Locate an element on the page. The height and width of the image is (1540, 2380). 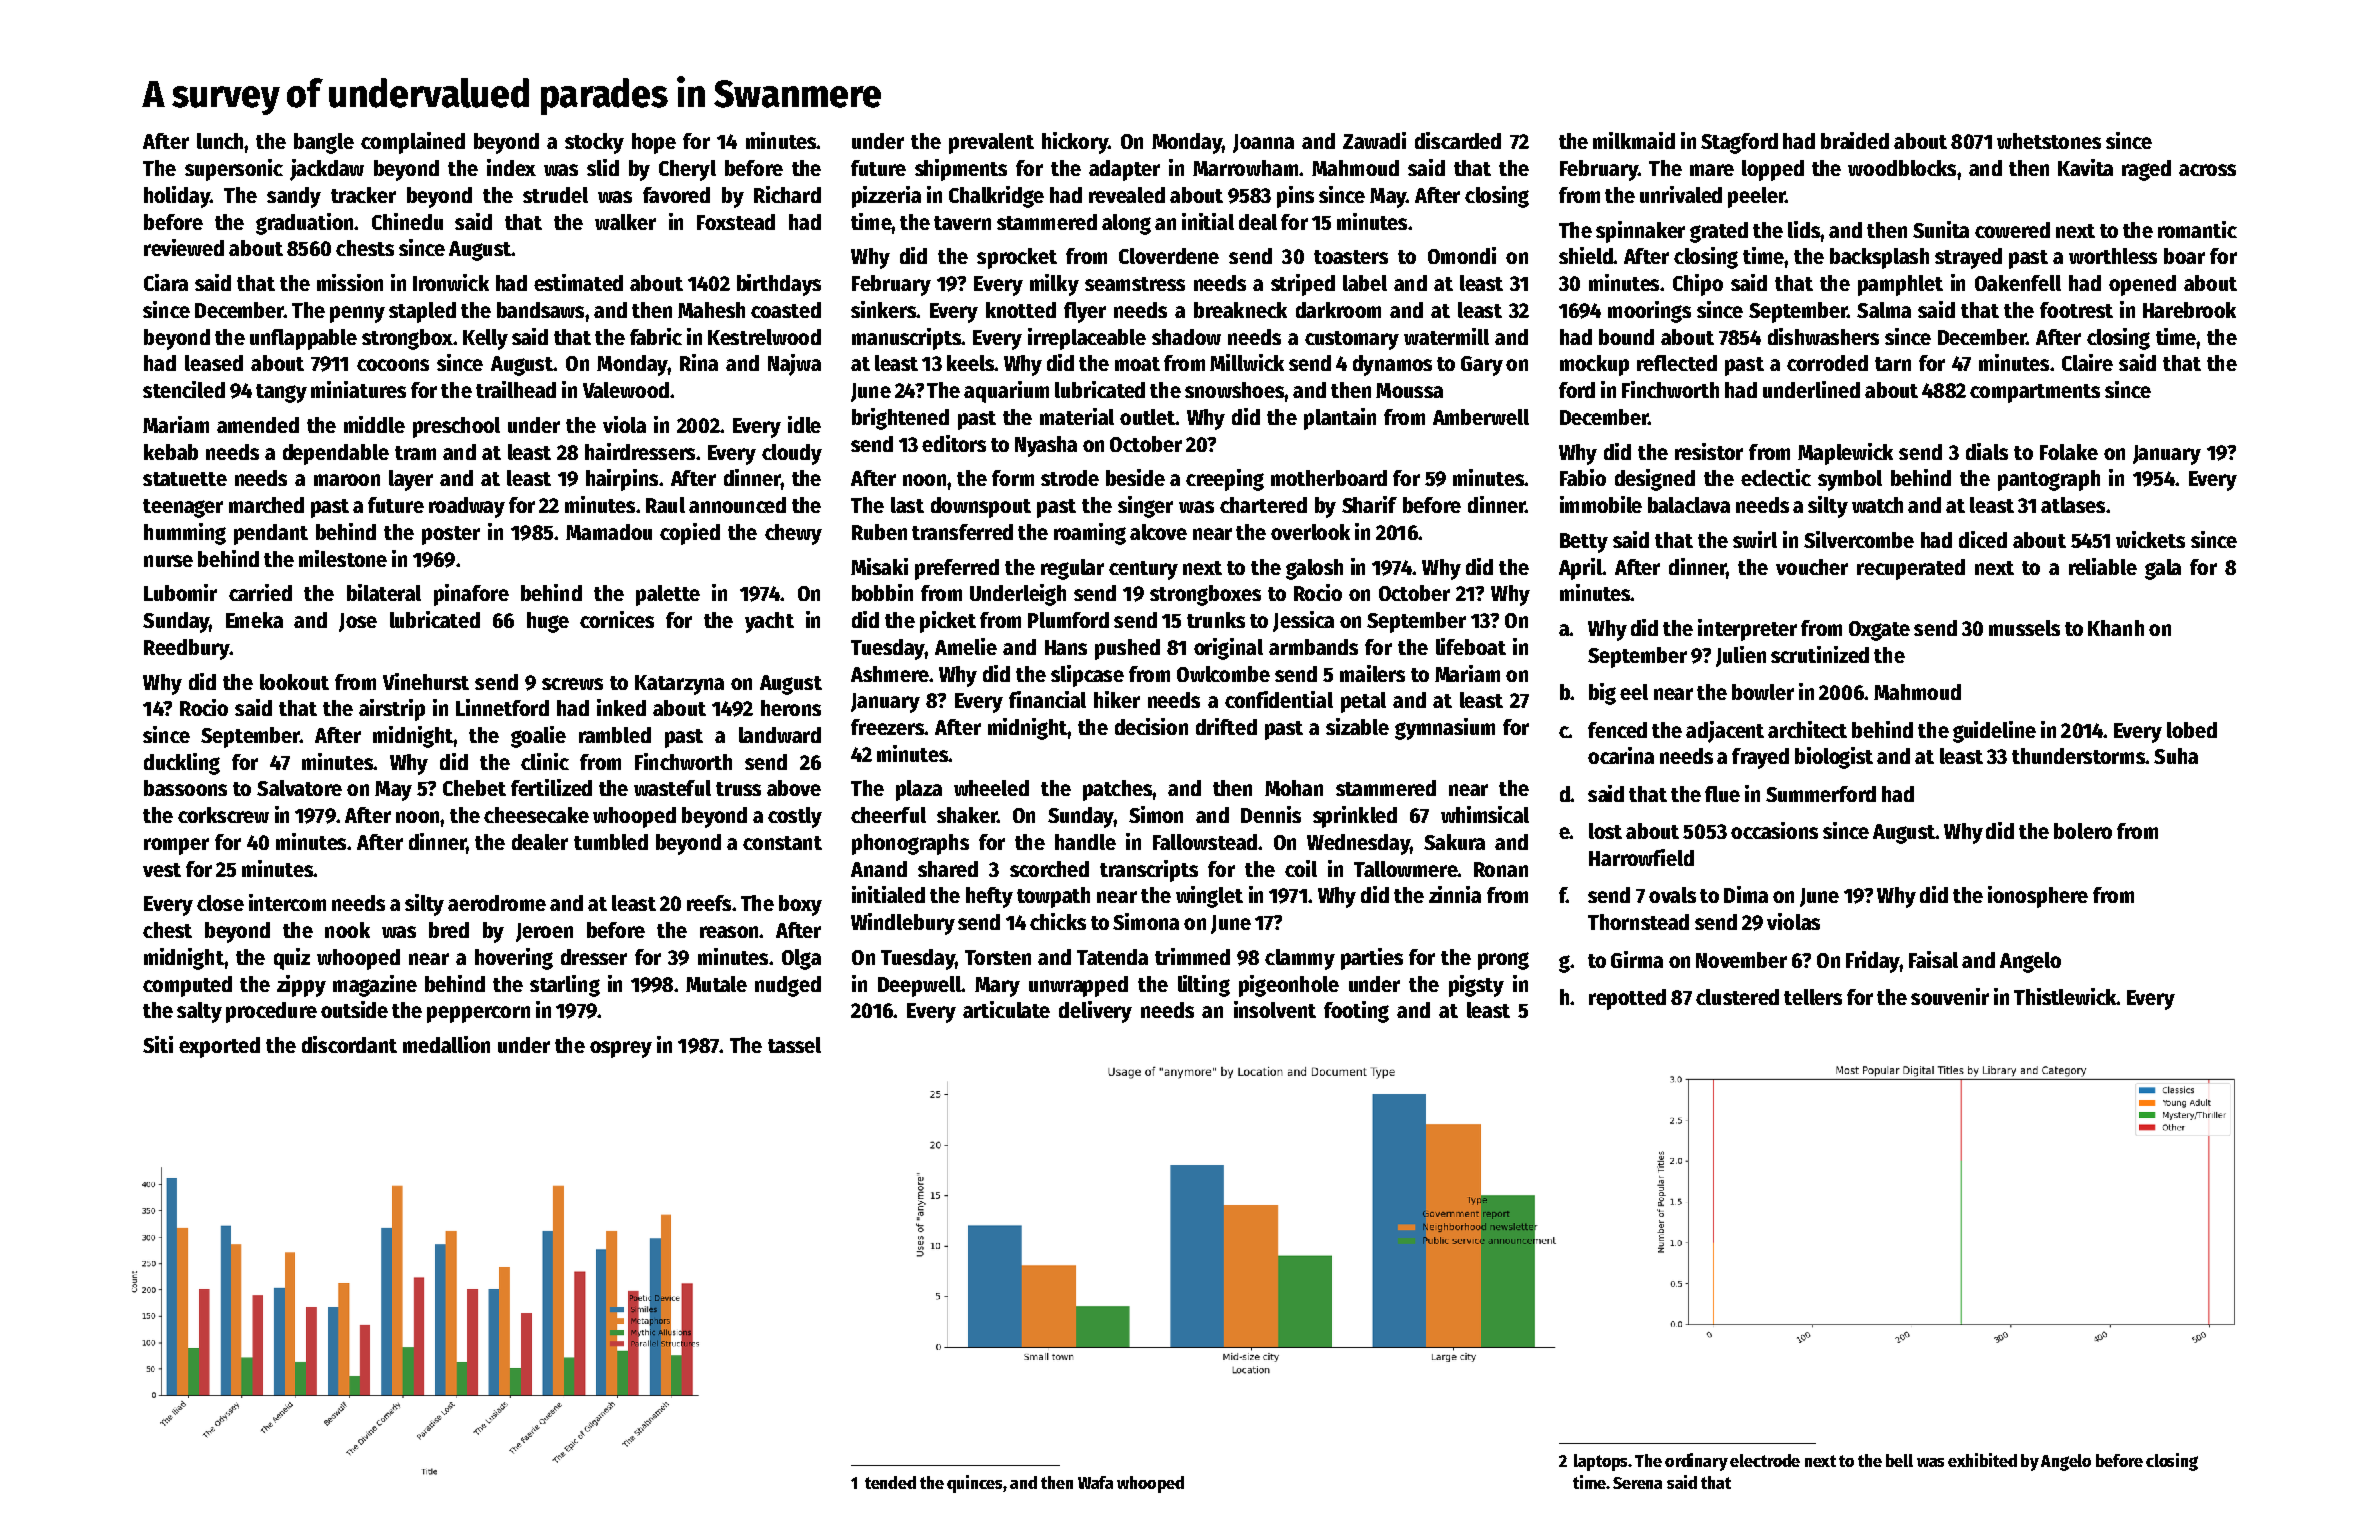
exhibited is located at coordinates (1982, 1460).
